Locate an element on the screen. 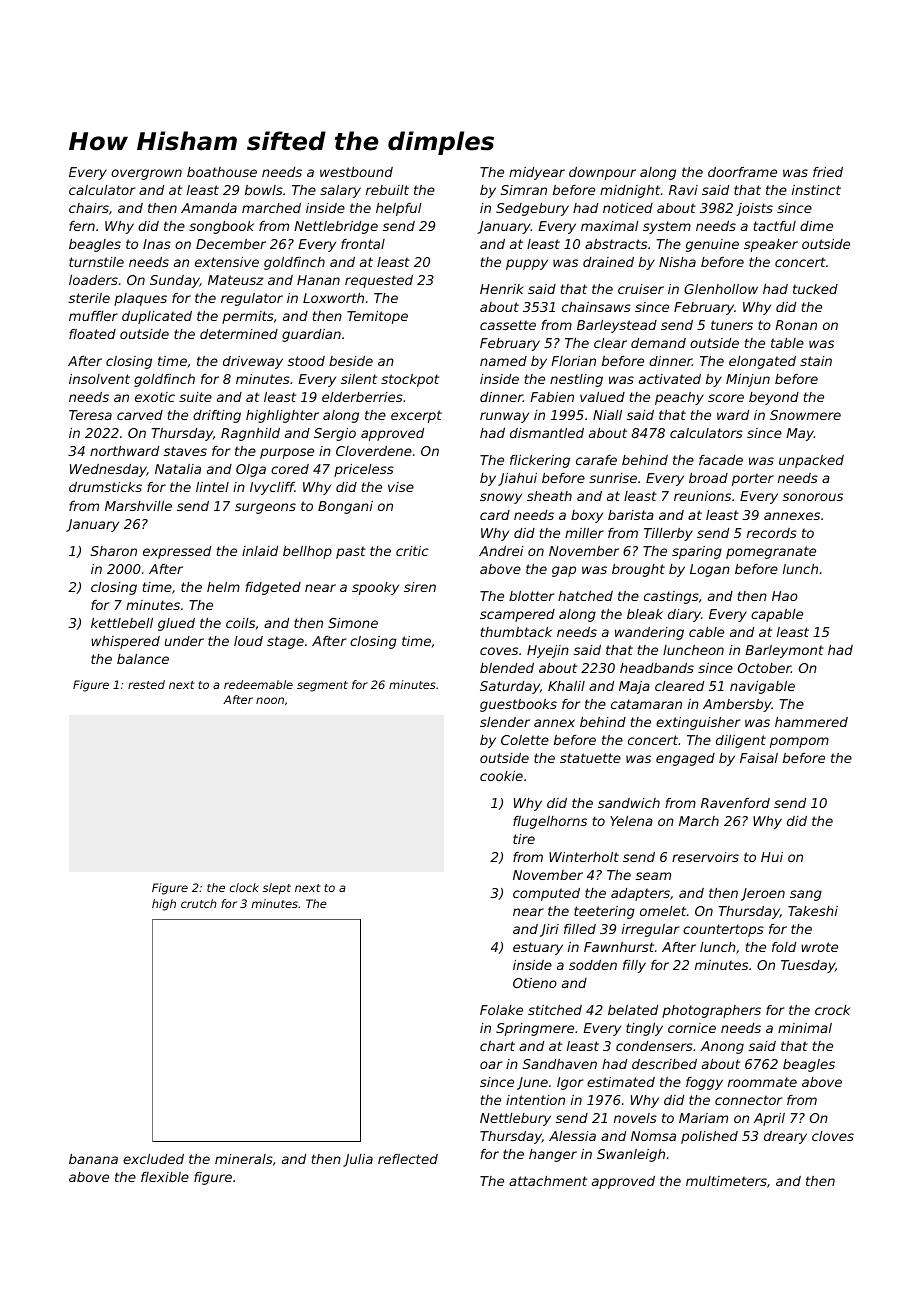 The width and height of the screenshot is (924, 1314). omelet is located at coordinates (663, 911).
